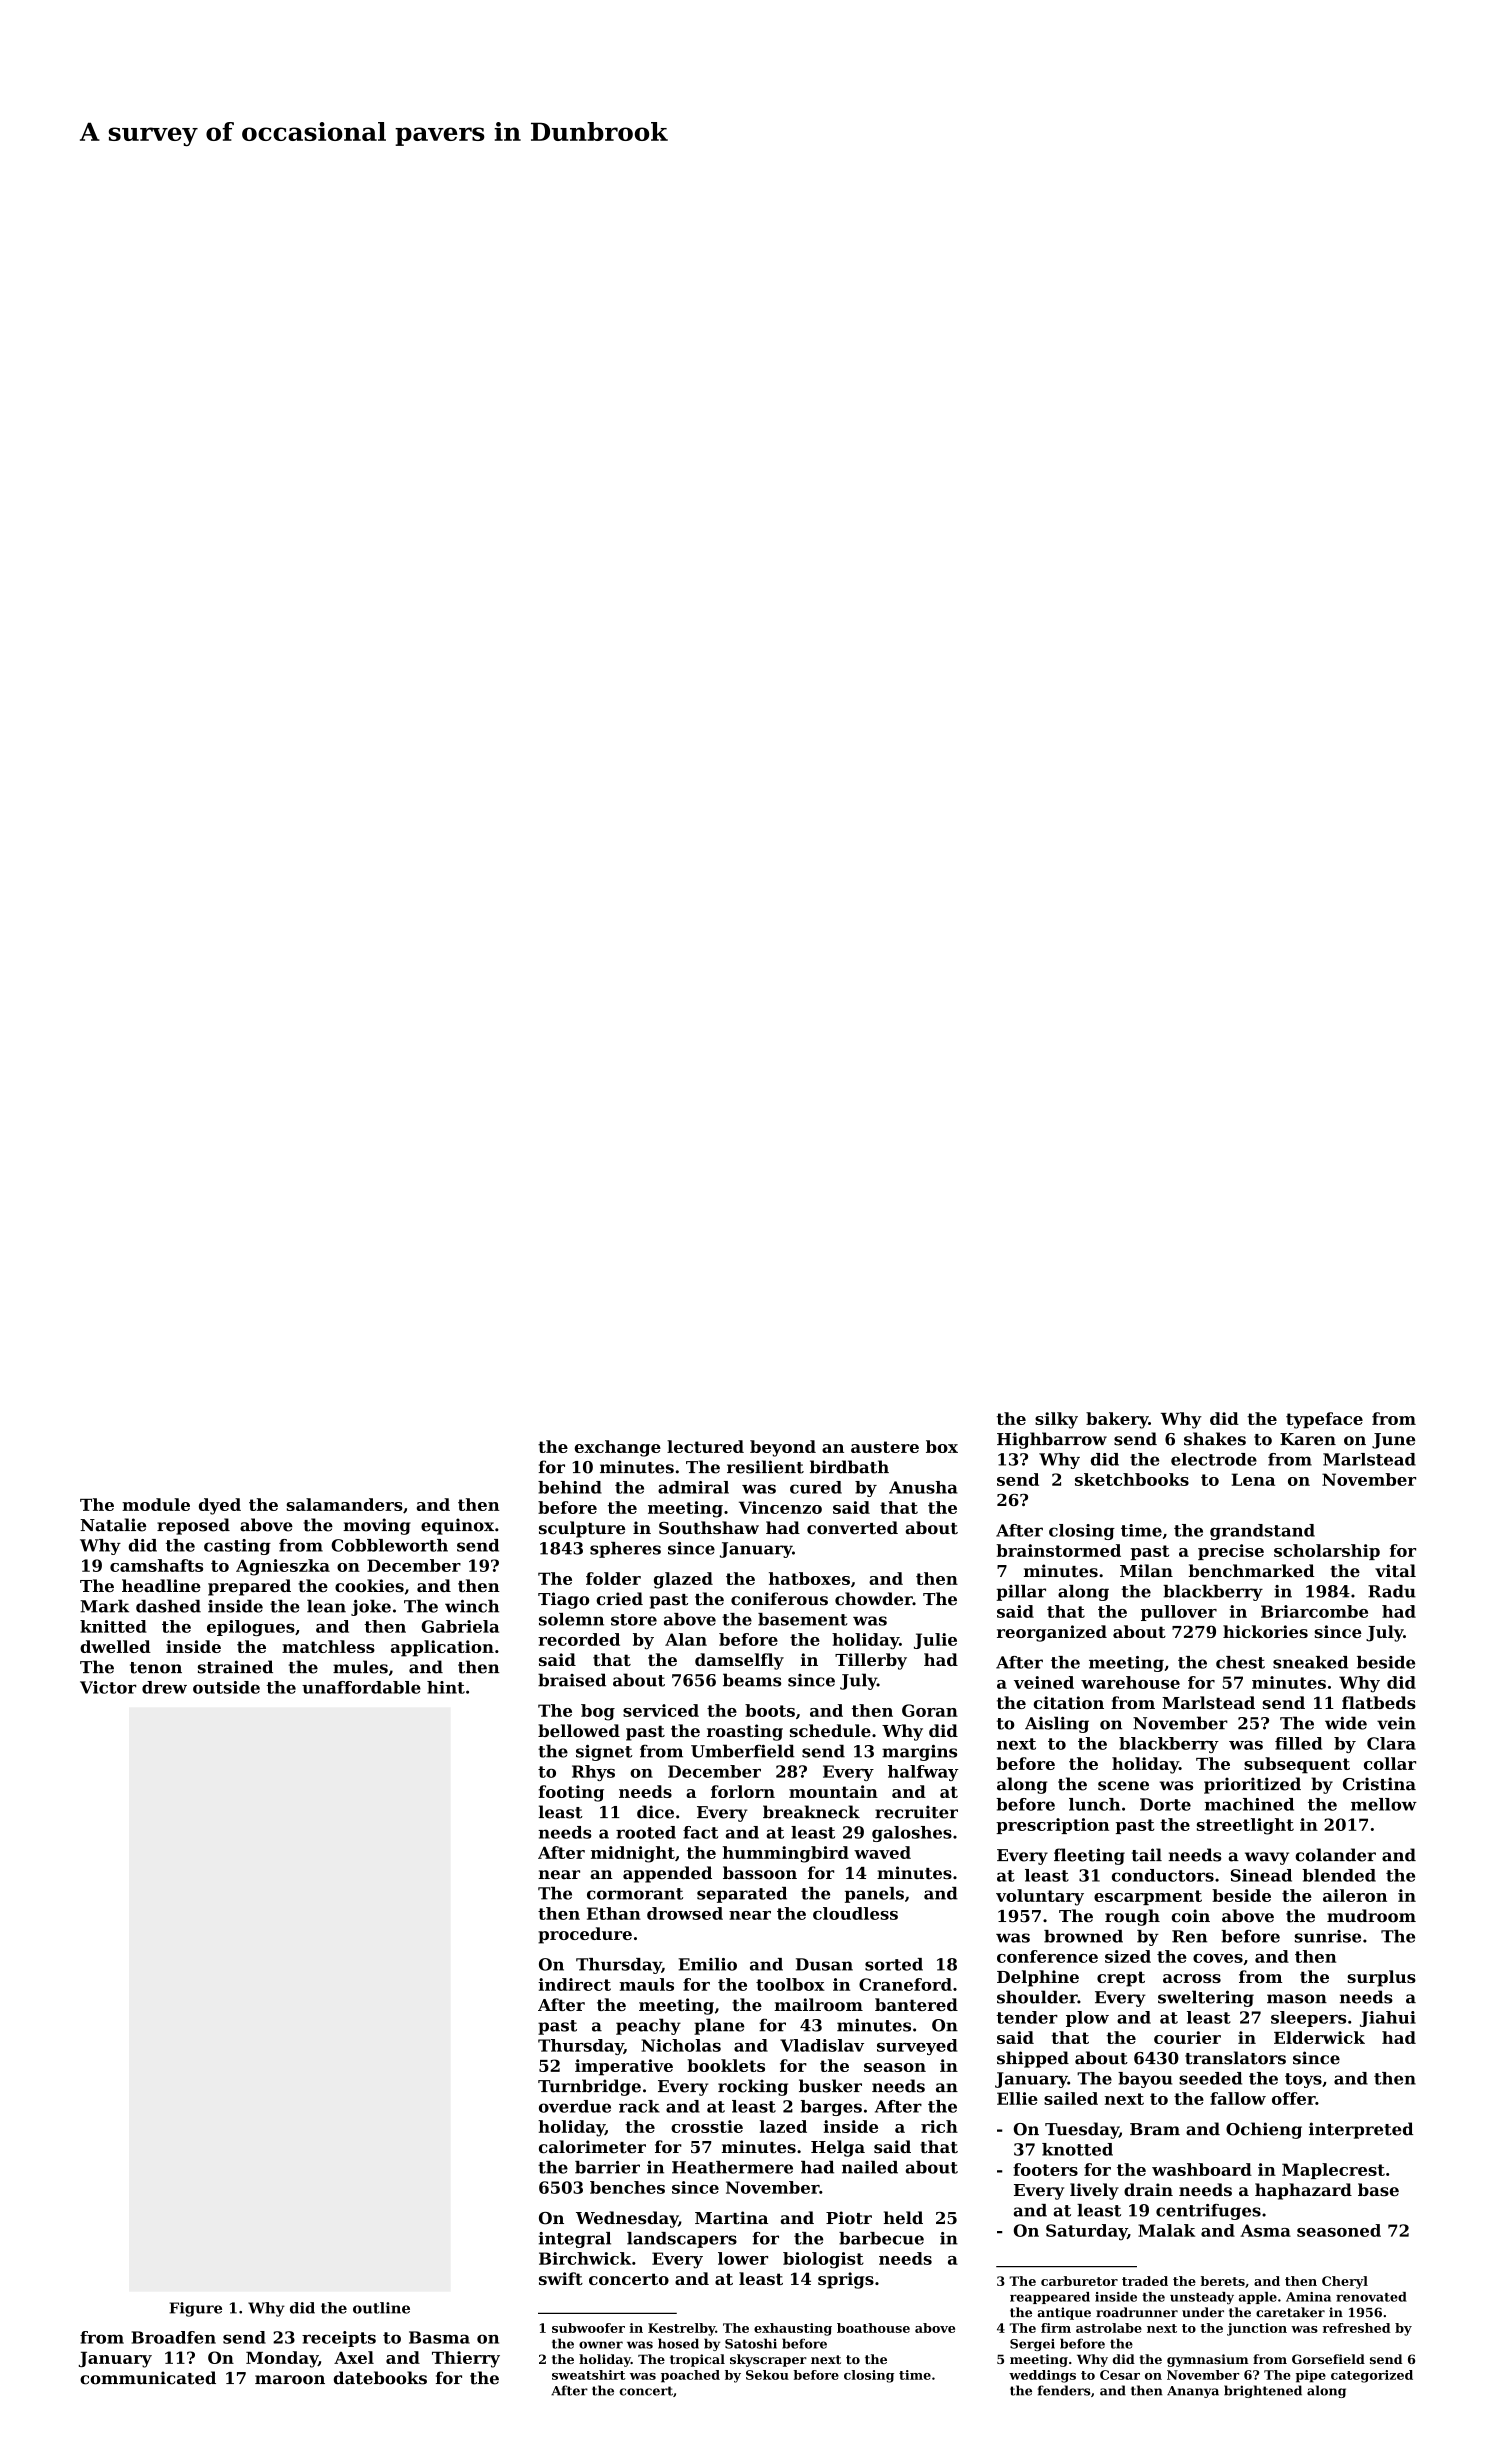 The height and width of the screenshot is (2464, 1496). Describe the element at coordinates (575, 2106) in the screenshot. I see `overdue` at that location.
